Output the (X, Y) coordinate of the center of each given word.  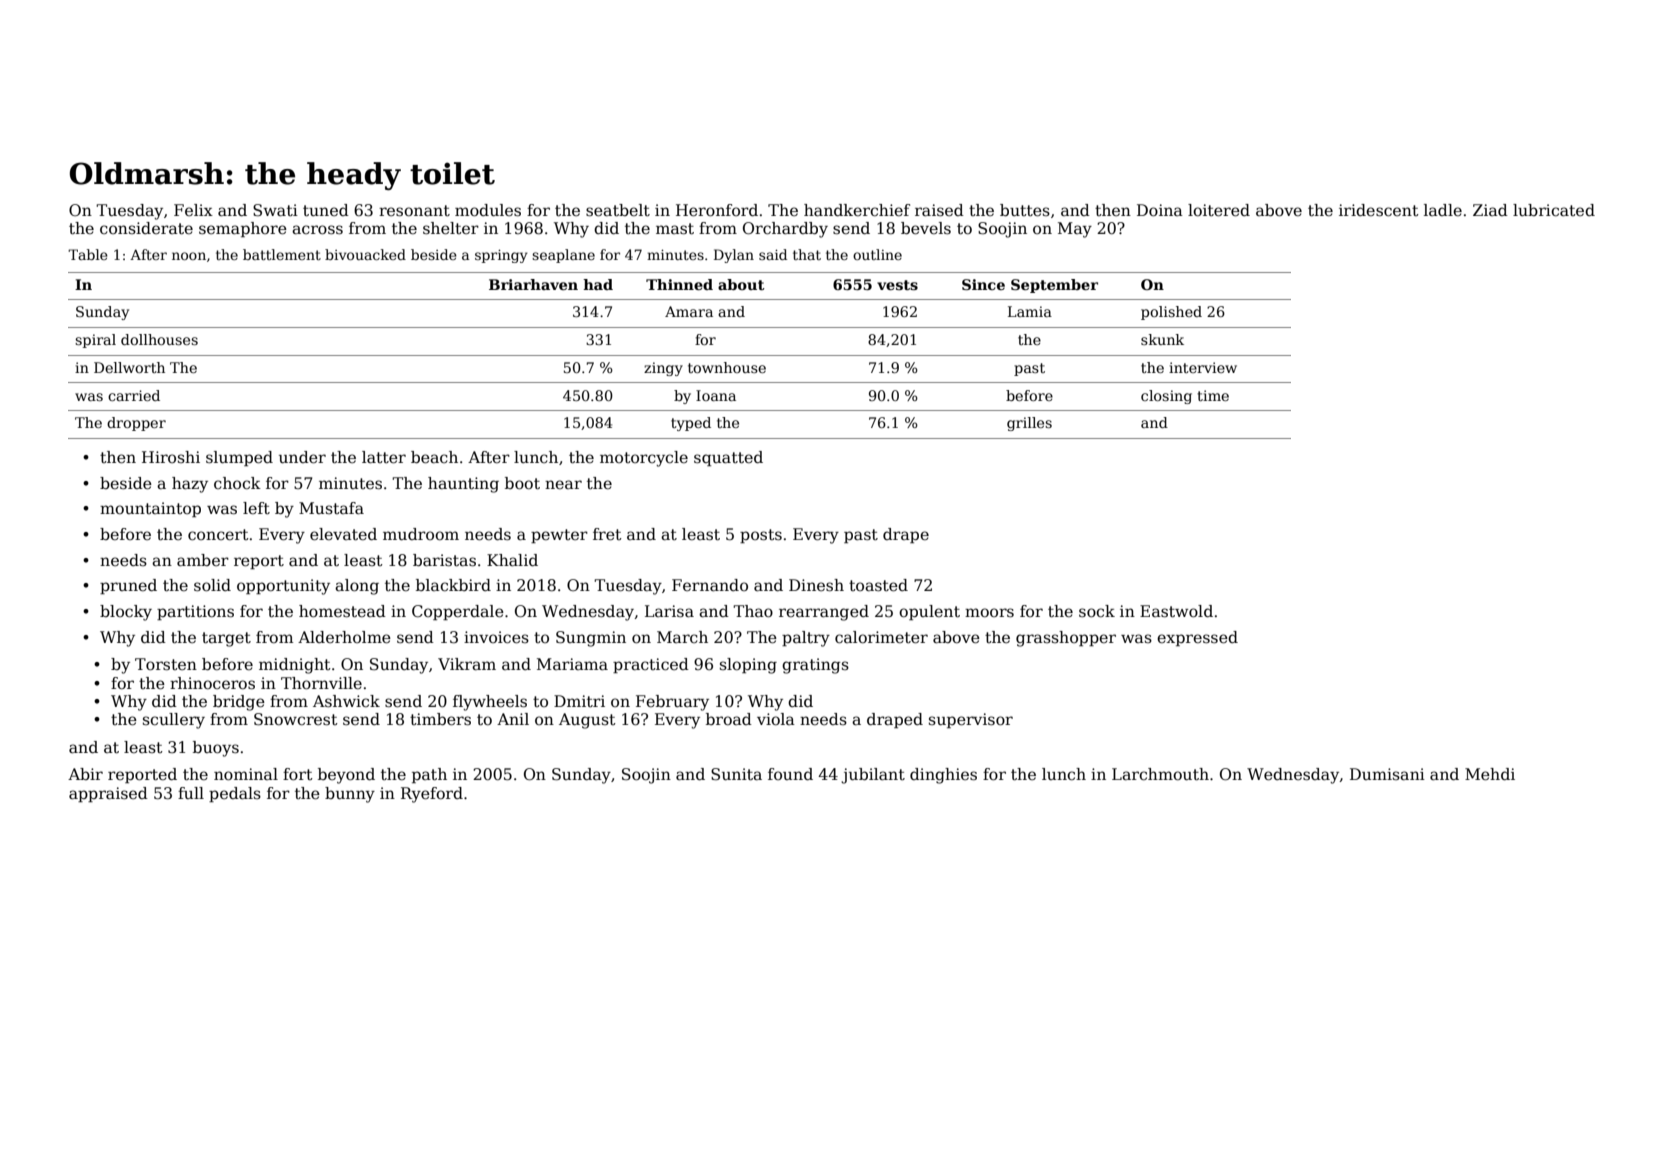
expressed (1197, 638)
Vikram (467, 664)
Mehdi (1490, 774)
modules (488, 210)
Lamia (1030, 311)
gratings (815, 666)
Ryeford (432, 795)
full (191, 793)
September (1054, 286)
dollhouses (159, 339)
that (807, 254)
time (1213, 395)
